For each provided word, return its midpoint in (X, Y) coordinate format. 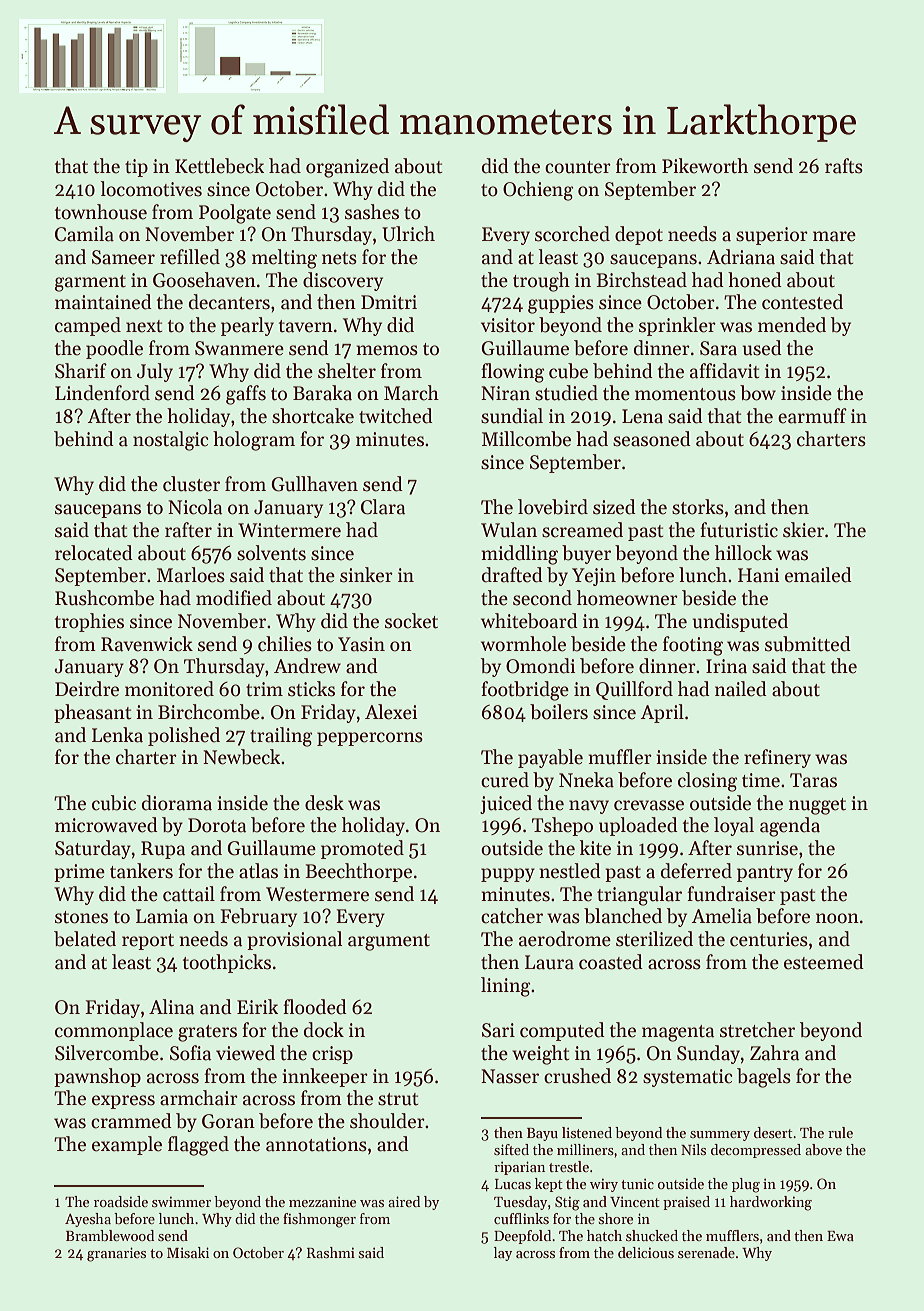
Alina (171, 1007)
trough (541, 282)
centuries (769, 939)
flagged (198, 1146)
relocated (94, 553)
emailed (818, 575)
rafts (844, 166)
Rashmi (331, 1252)
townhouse (101, 212)
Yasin (361, 644)
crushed (577, 1076)
